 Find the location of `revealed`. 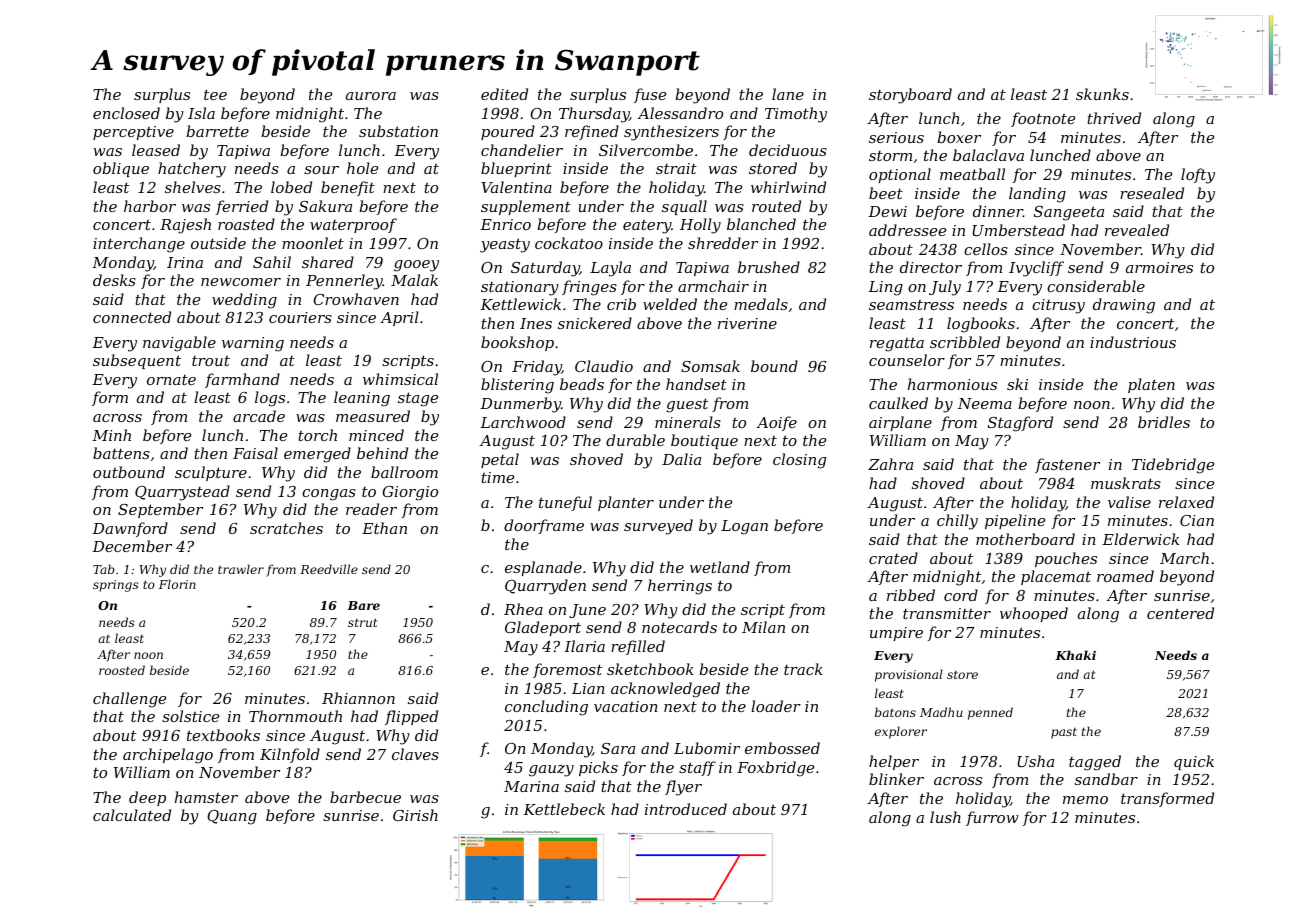

revealed is located at coordinates (1137, 230).
